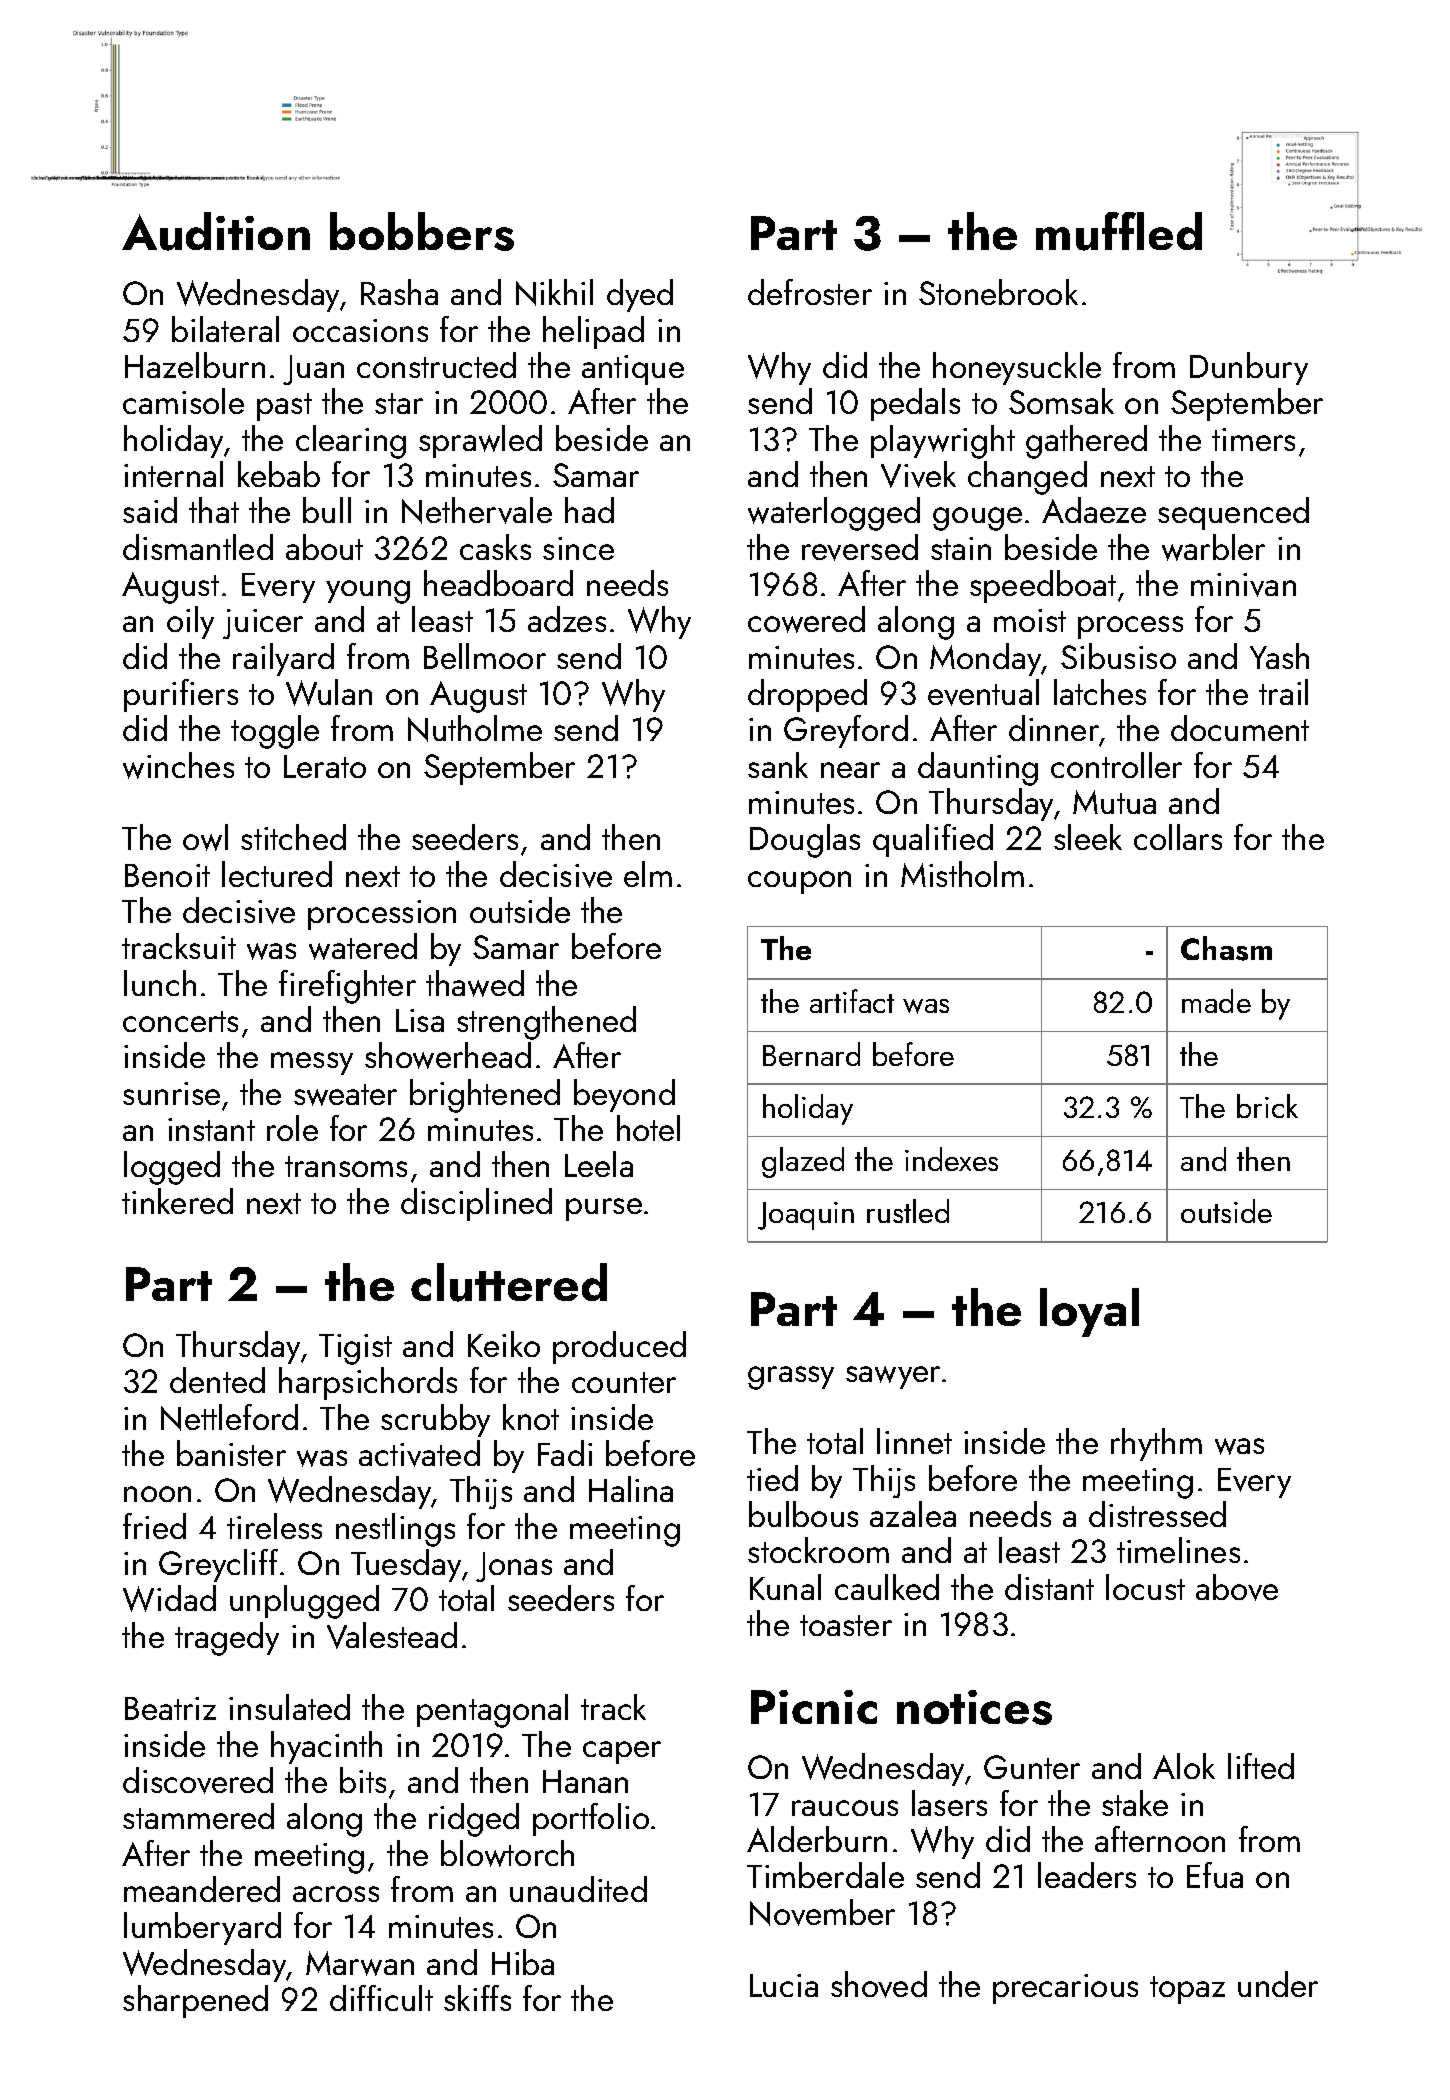  Describe the element at coordinates (205, 837) in the page. I see `owl` at that location.
